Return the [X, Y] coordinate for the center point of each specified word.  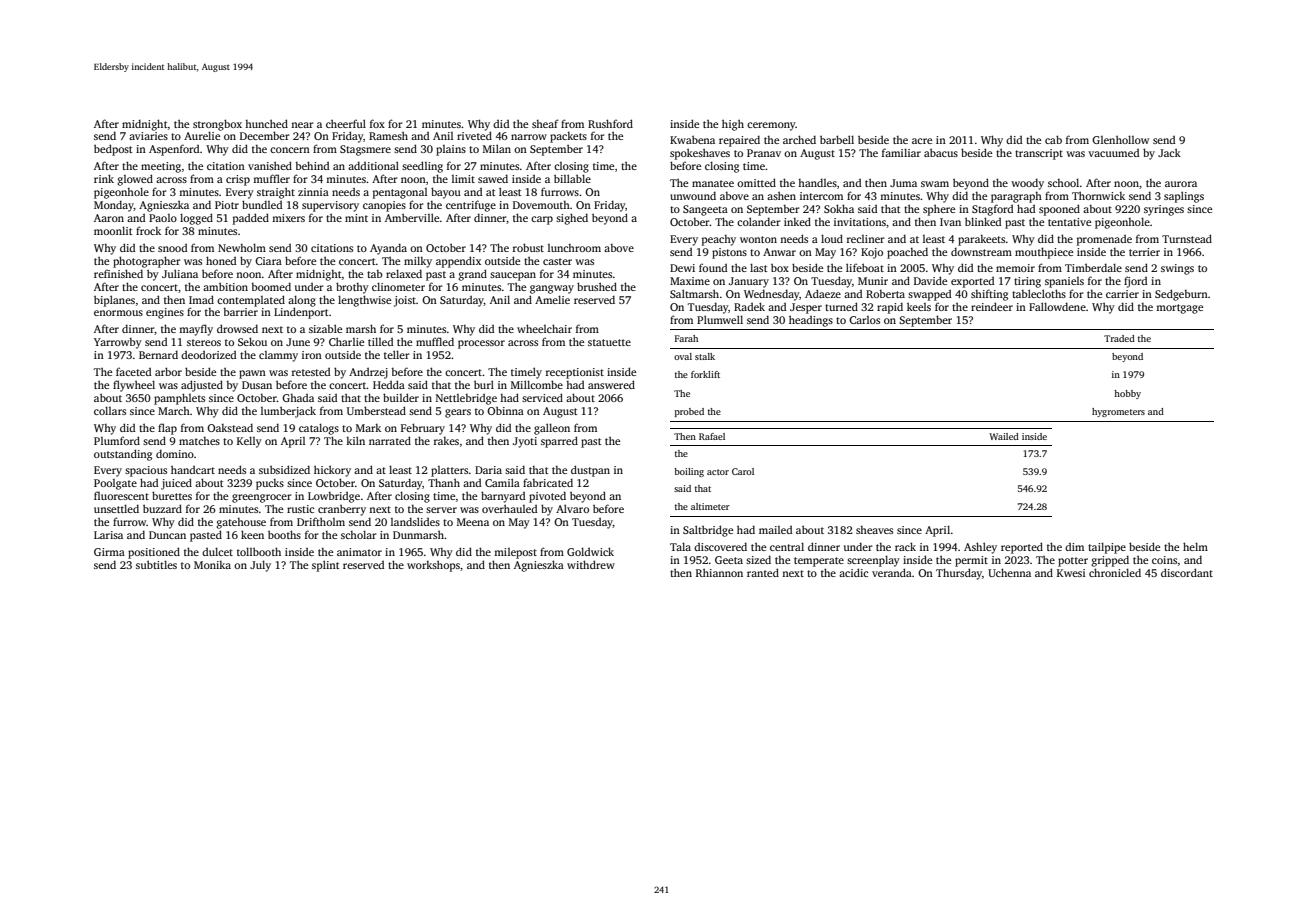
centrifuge [471, 206]
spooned [1059, 210]
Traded [1119, 338]
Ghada [298, 398]
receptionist [575, 373]
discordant [1187, 572]
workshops [433, 566]
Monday [114, 206]
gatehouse [241, 523]
